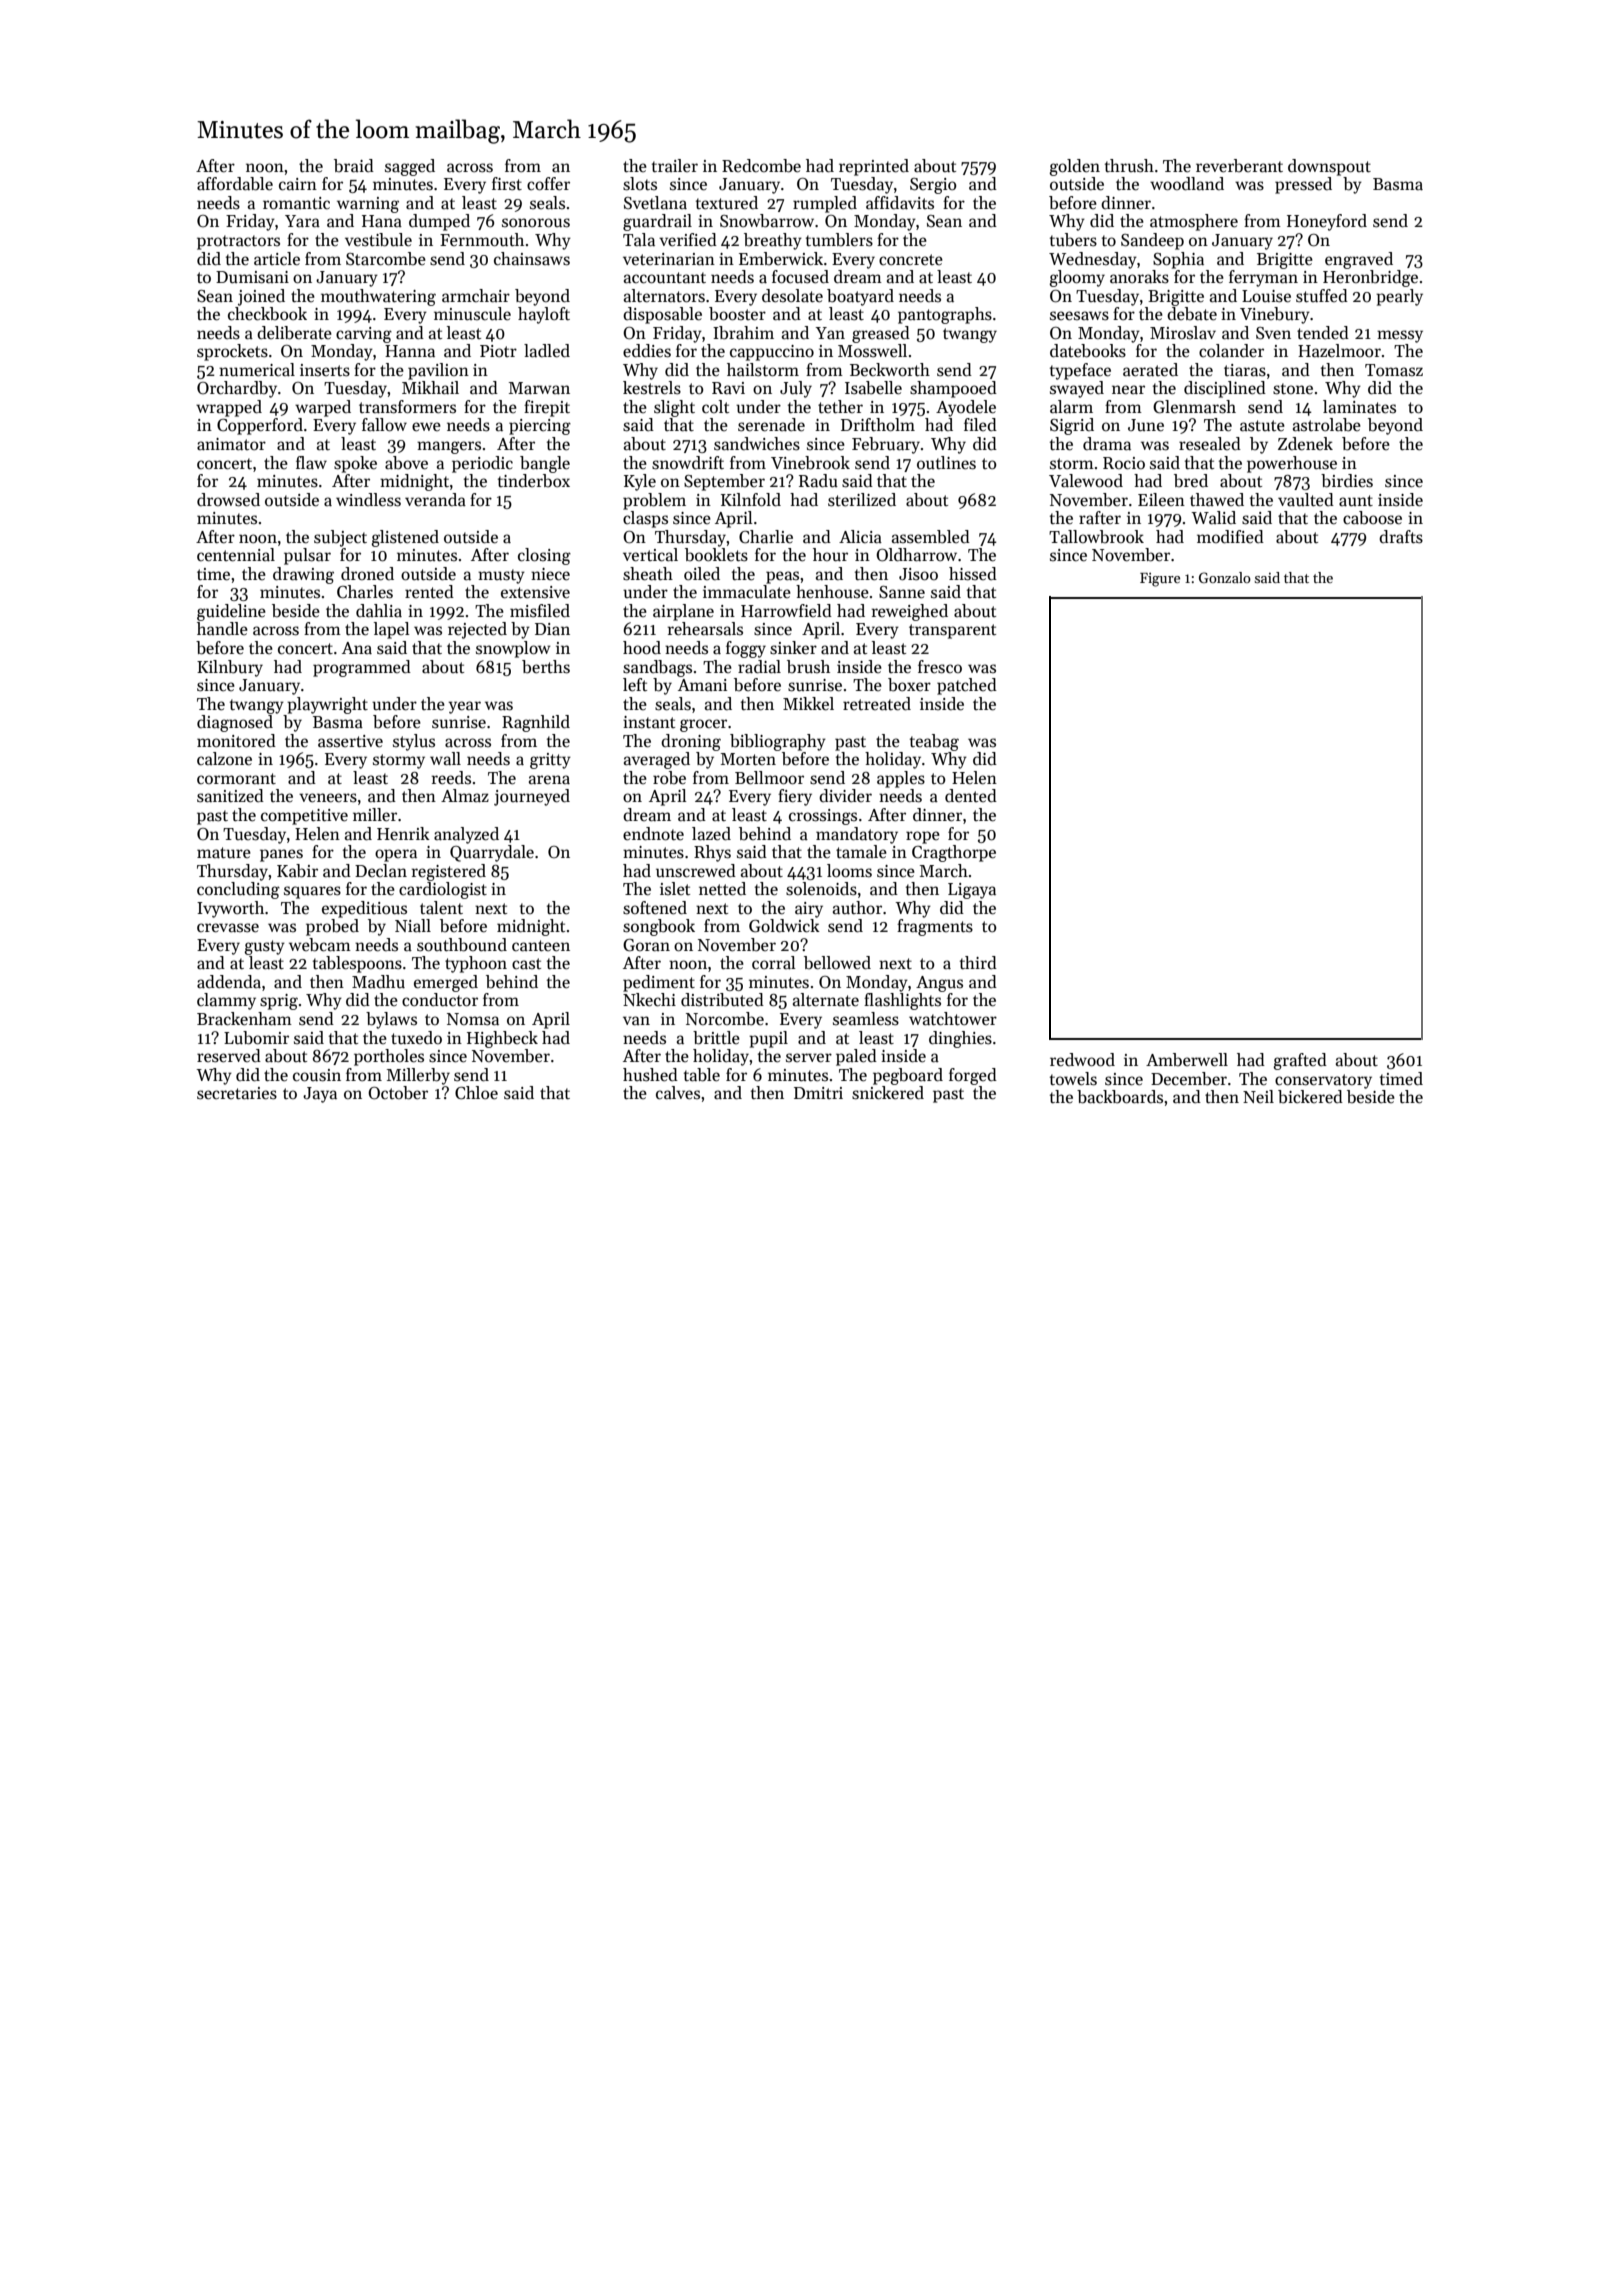 The height and width of the screenshot is (2292, 1620). Describe the element at coordinates (945, 315) in the screenshot. I see `pantographs` at that location.
